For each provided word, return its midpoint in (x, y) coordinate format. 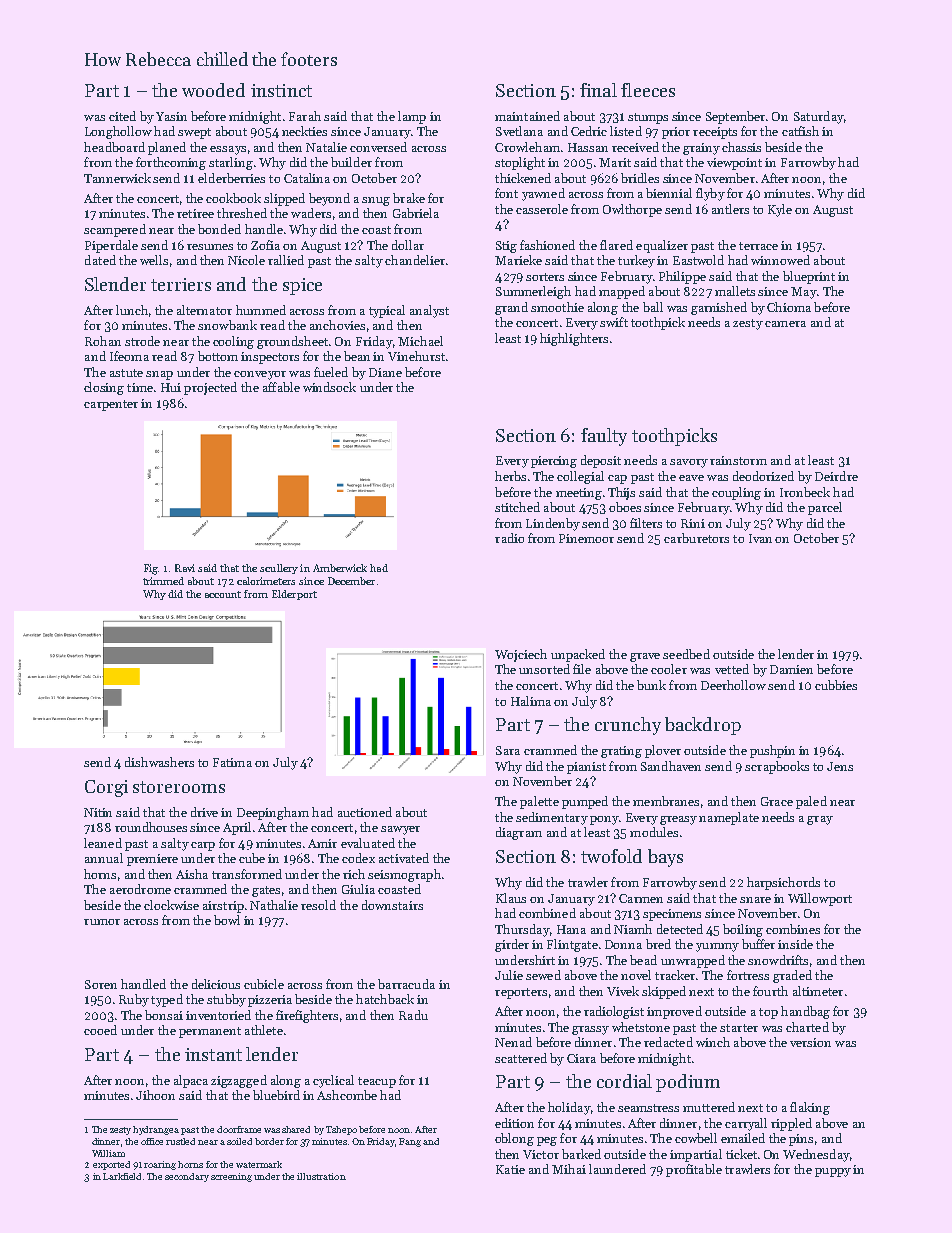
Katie (510, 1169)
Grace (777, 801)
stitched (517, 507)
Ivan (760, 538)
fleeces (648, 90)
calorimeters (266, 581)
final (598, 90)
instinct (281, 90)
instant (213, 1054)
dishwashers (159, 762)
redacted (668, 1042)
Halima (531, 701)
